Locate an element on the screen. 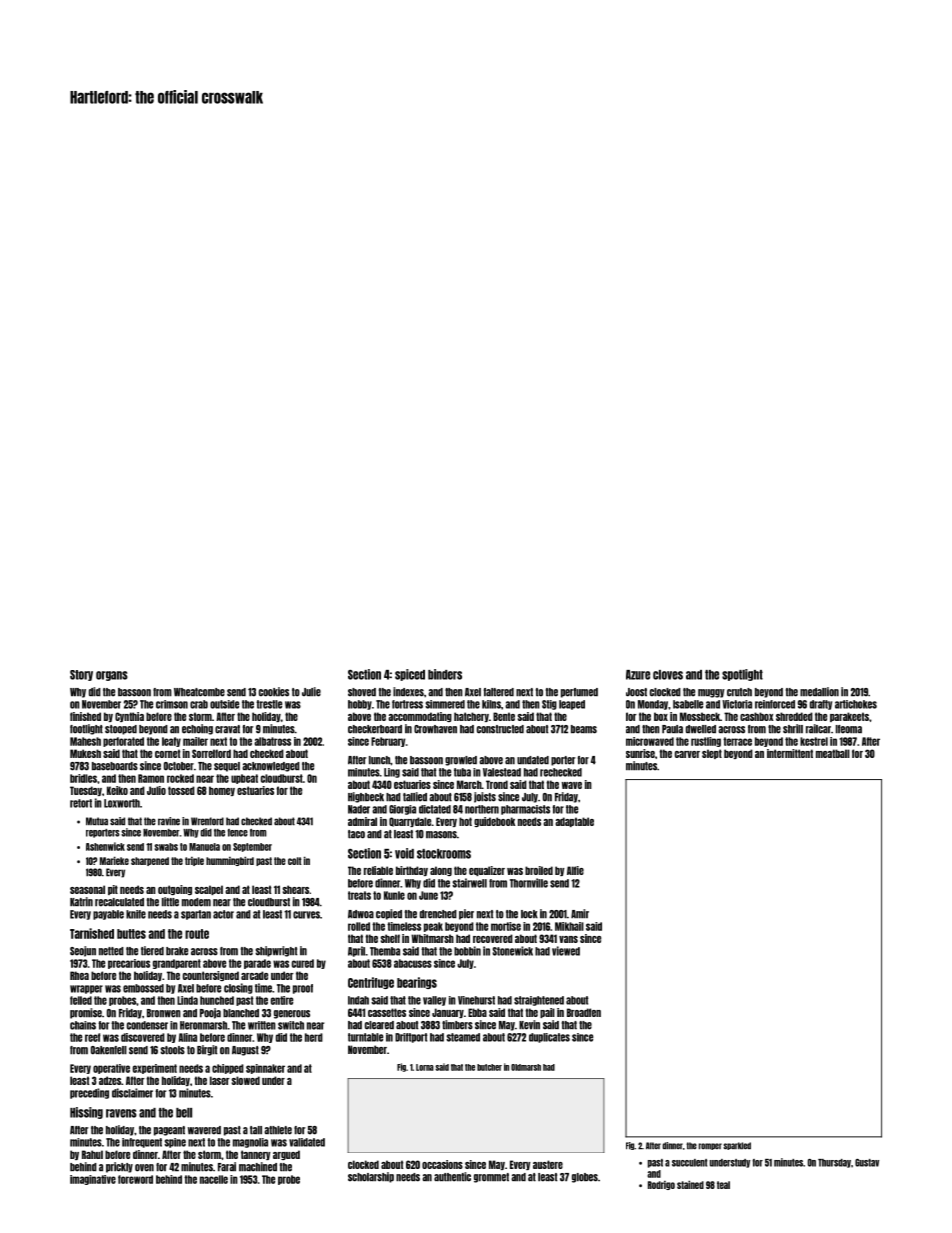 The height and width of the screenshot is (1233, 952). Alfie is located at coordinates (575, 870).
